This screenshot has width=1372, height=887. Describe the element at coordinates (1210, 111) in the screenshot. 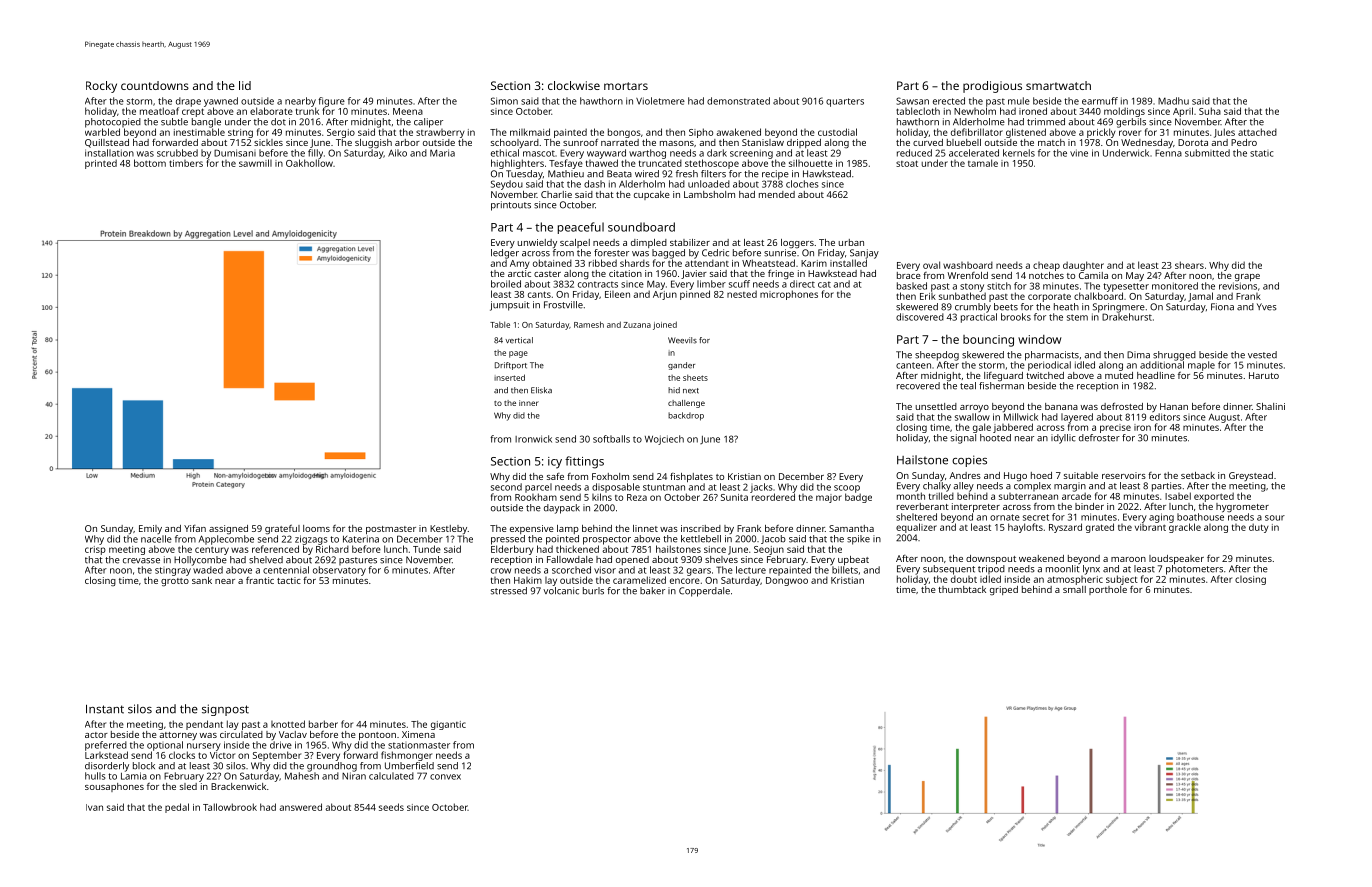

I see `Suha` at that location.
